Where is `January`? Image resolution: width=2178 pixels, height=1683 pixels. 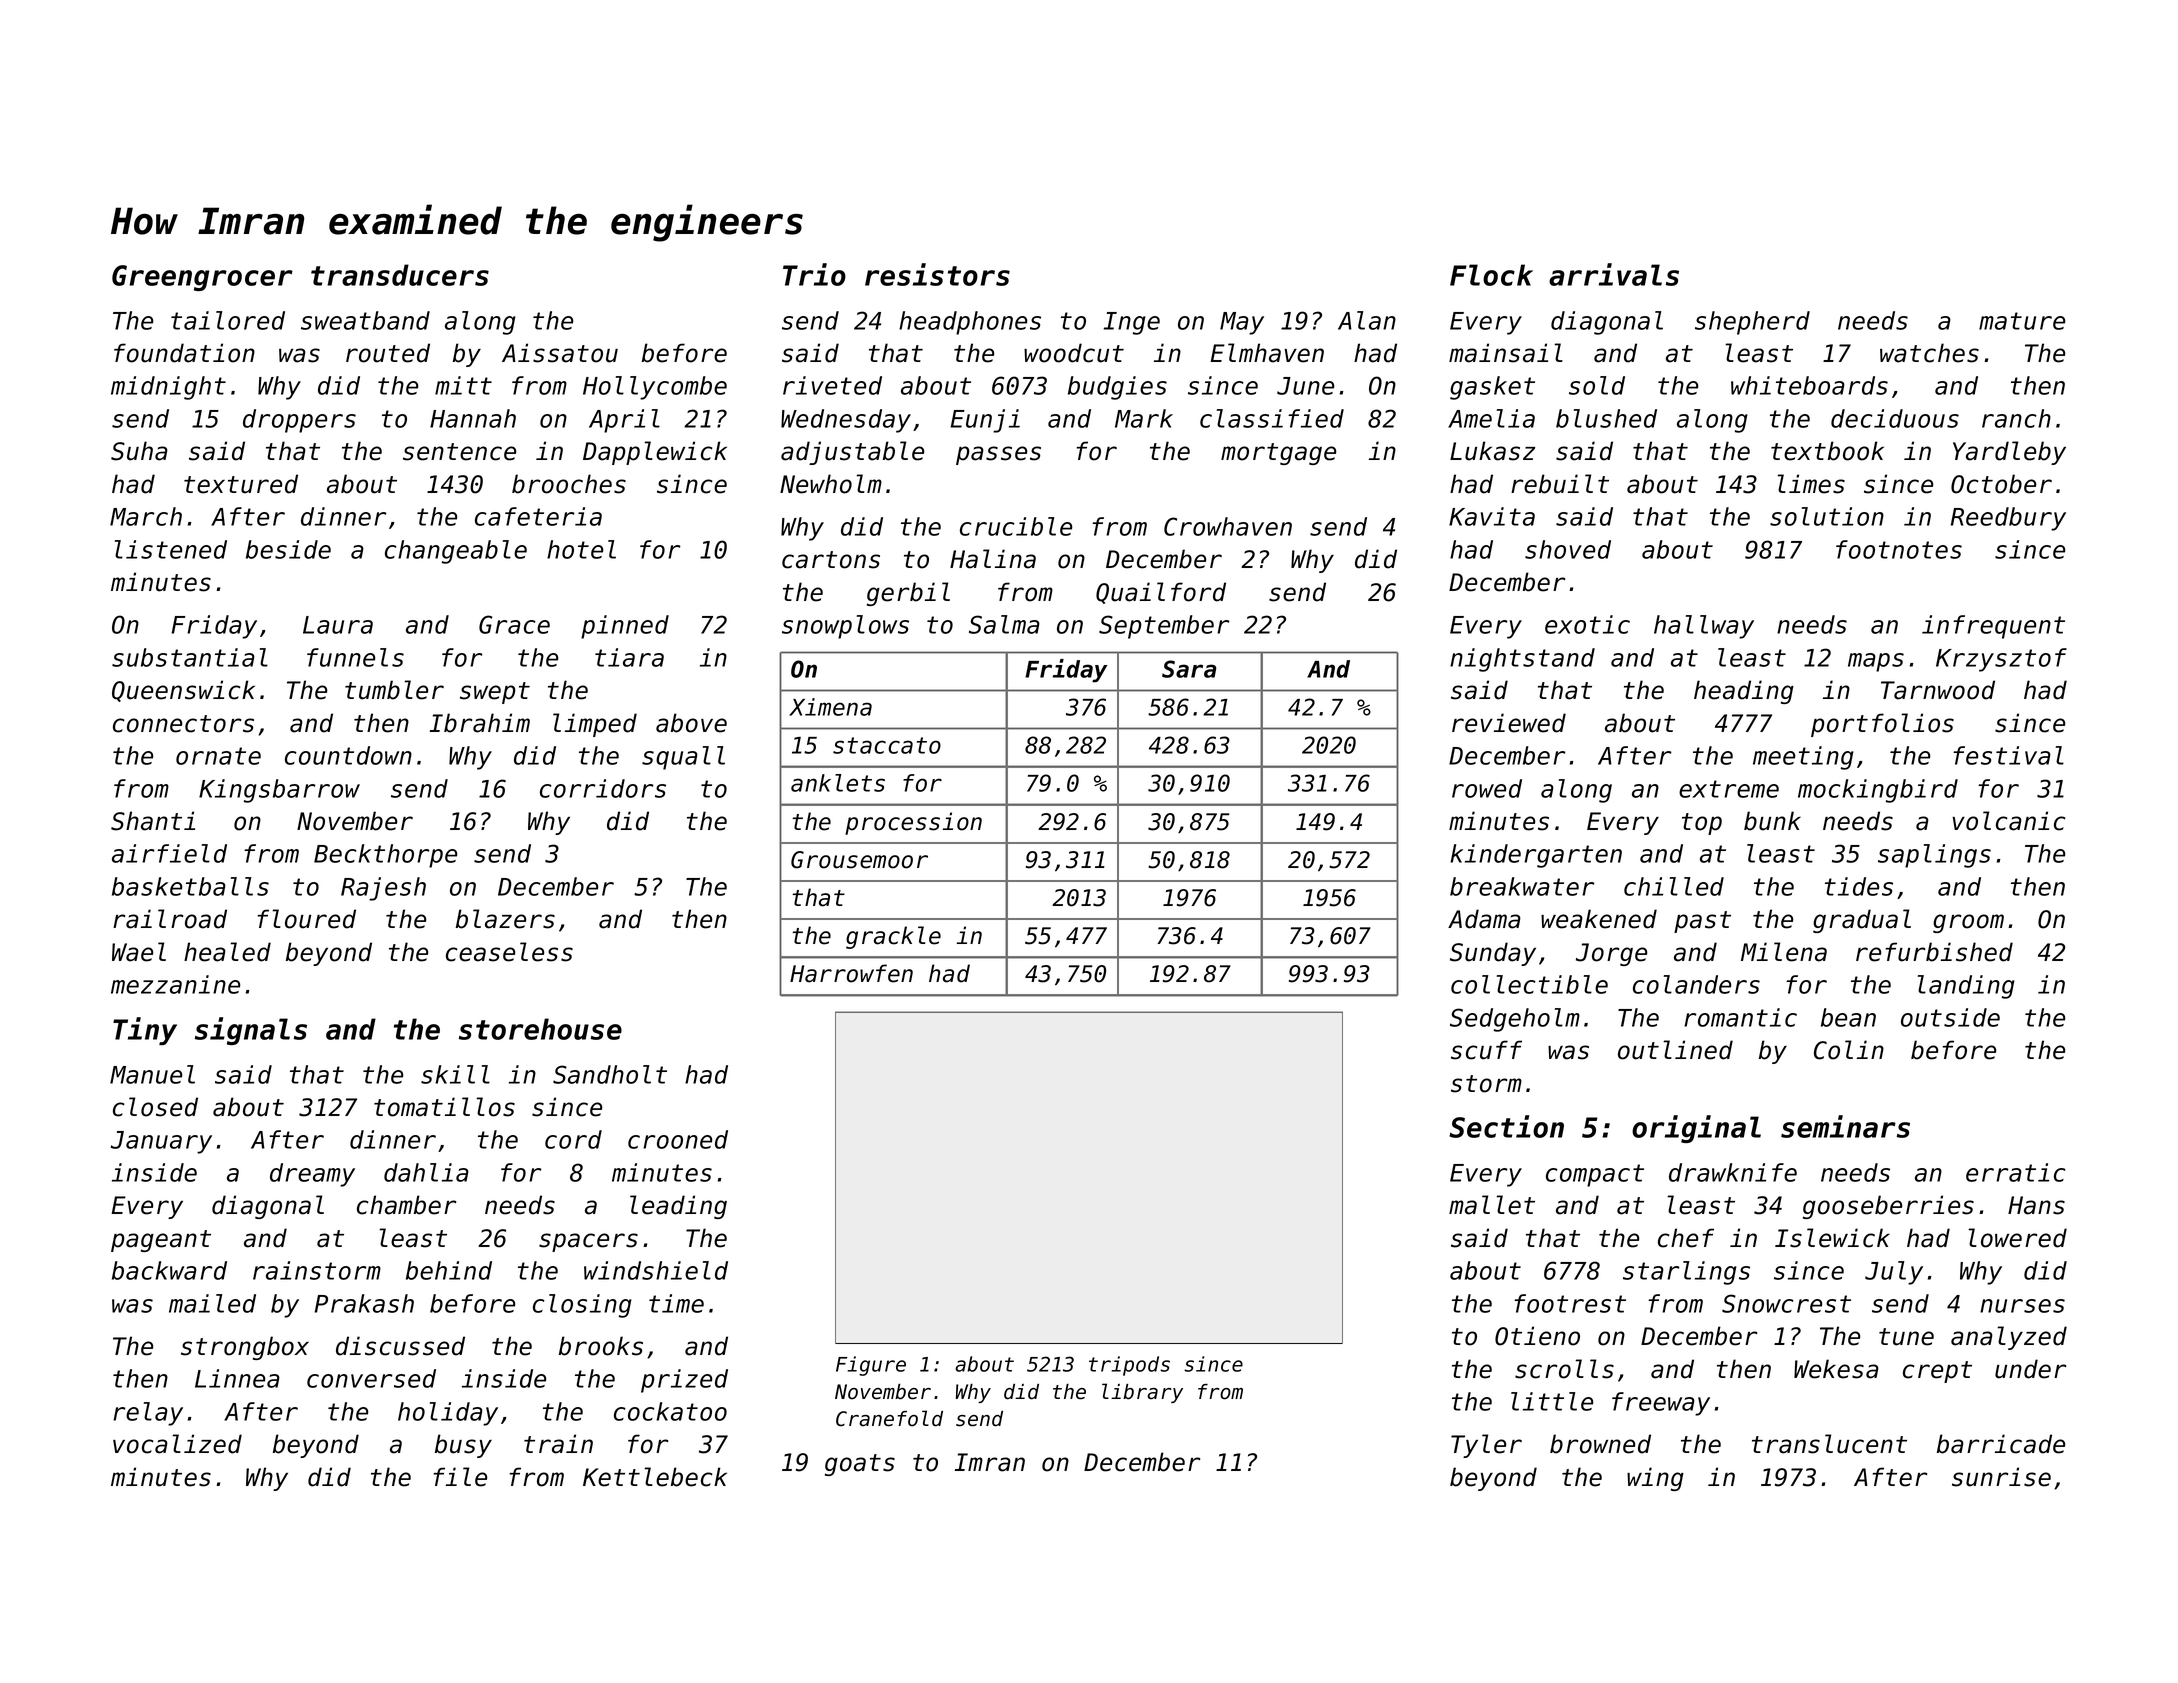 January is located at coordinates (161, 1142).
